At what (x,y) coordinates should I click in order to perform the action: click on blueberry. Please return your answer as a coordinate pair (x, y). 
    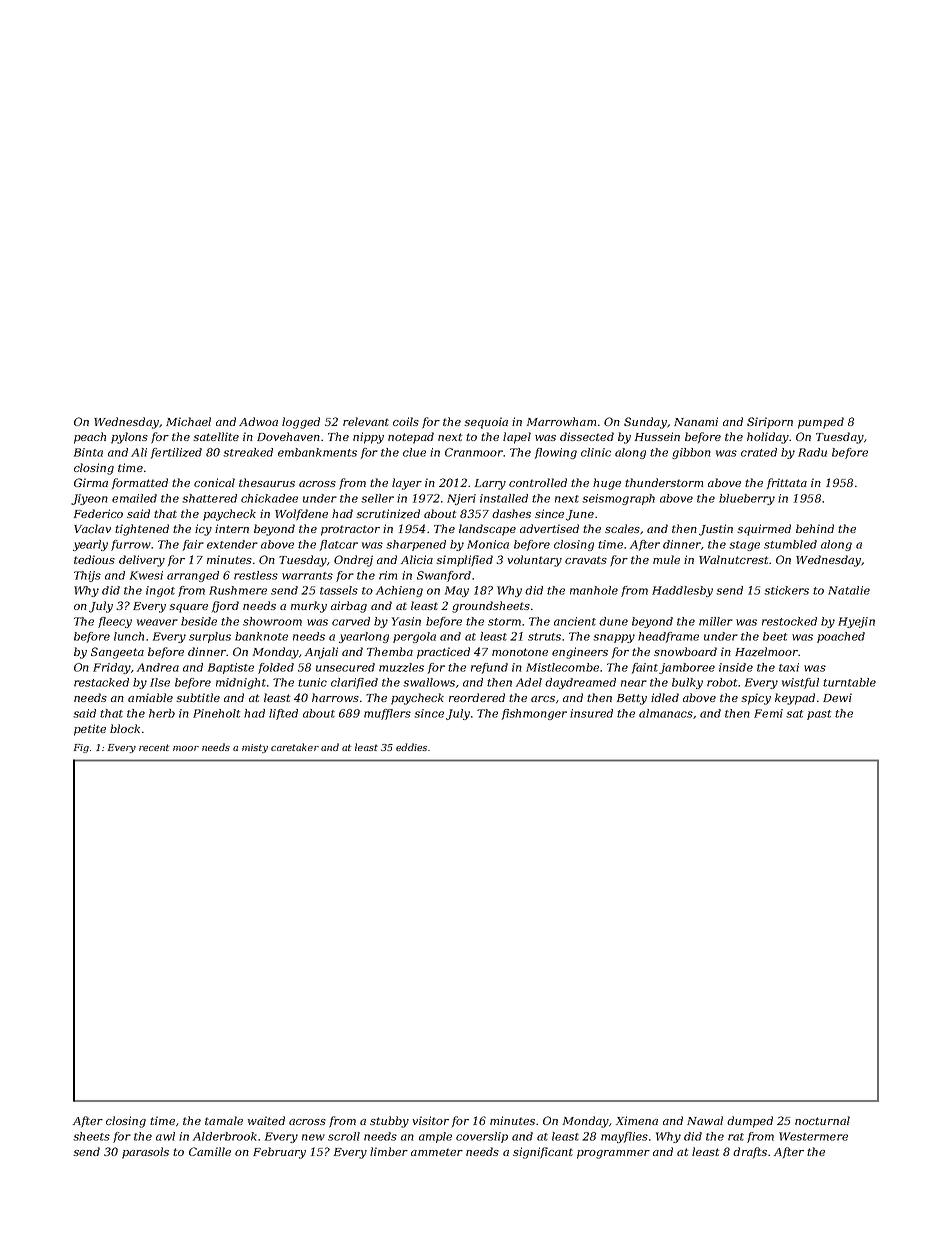
    Looking at the image, I should click on (747, 499).
